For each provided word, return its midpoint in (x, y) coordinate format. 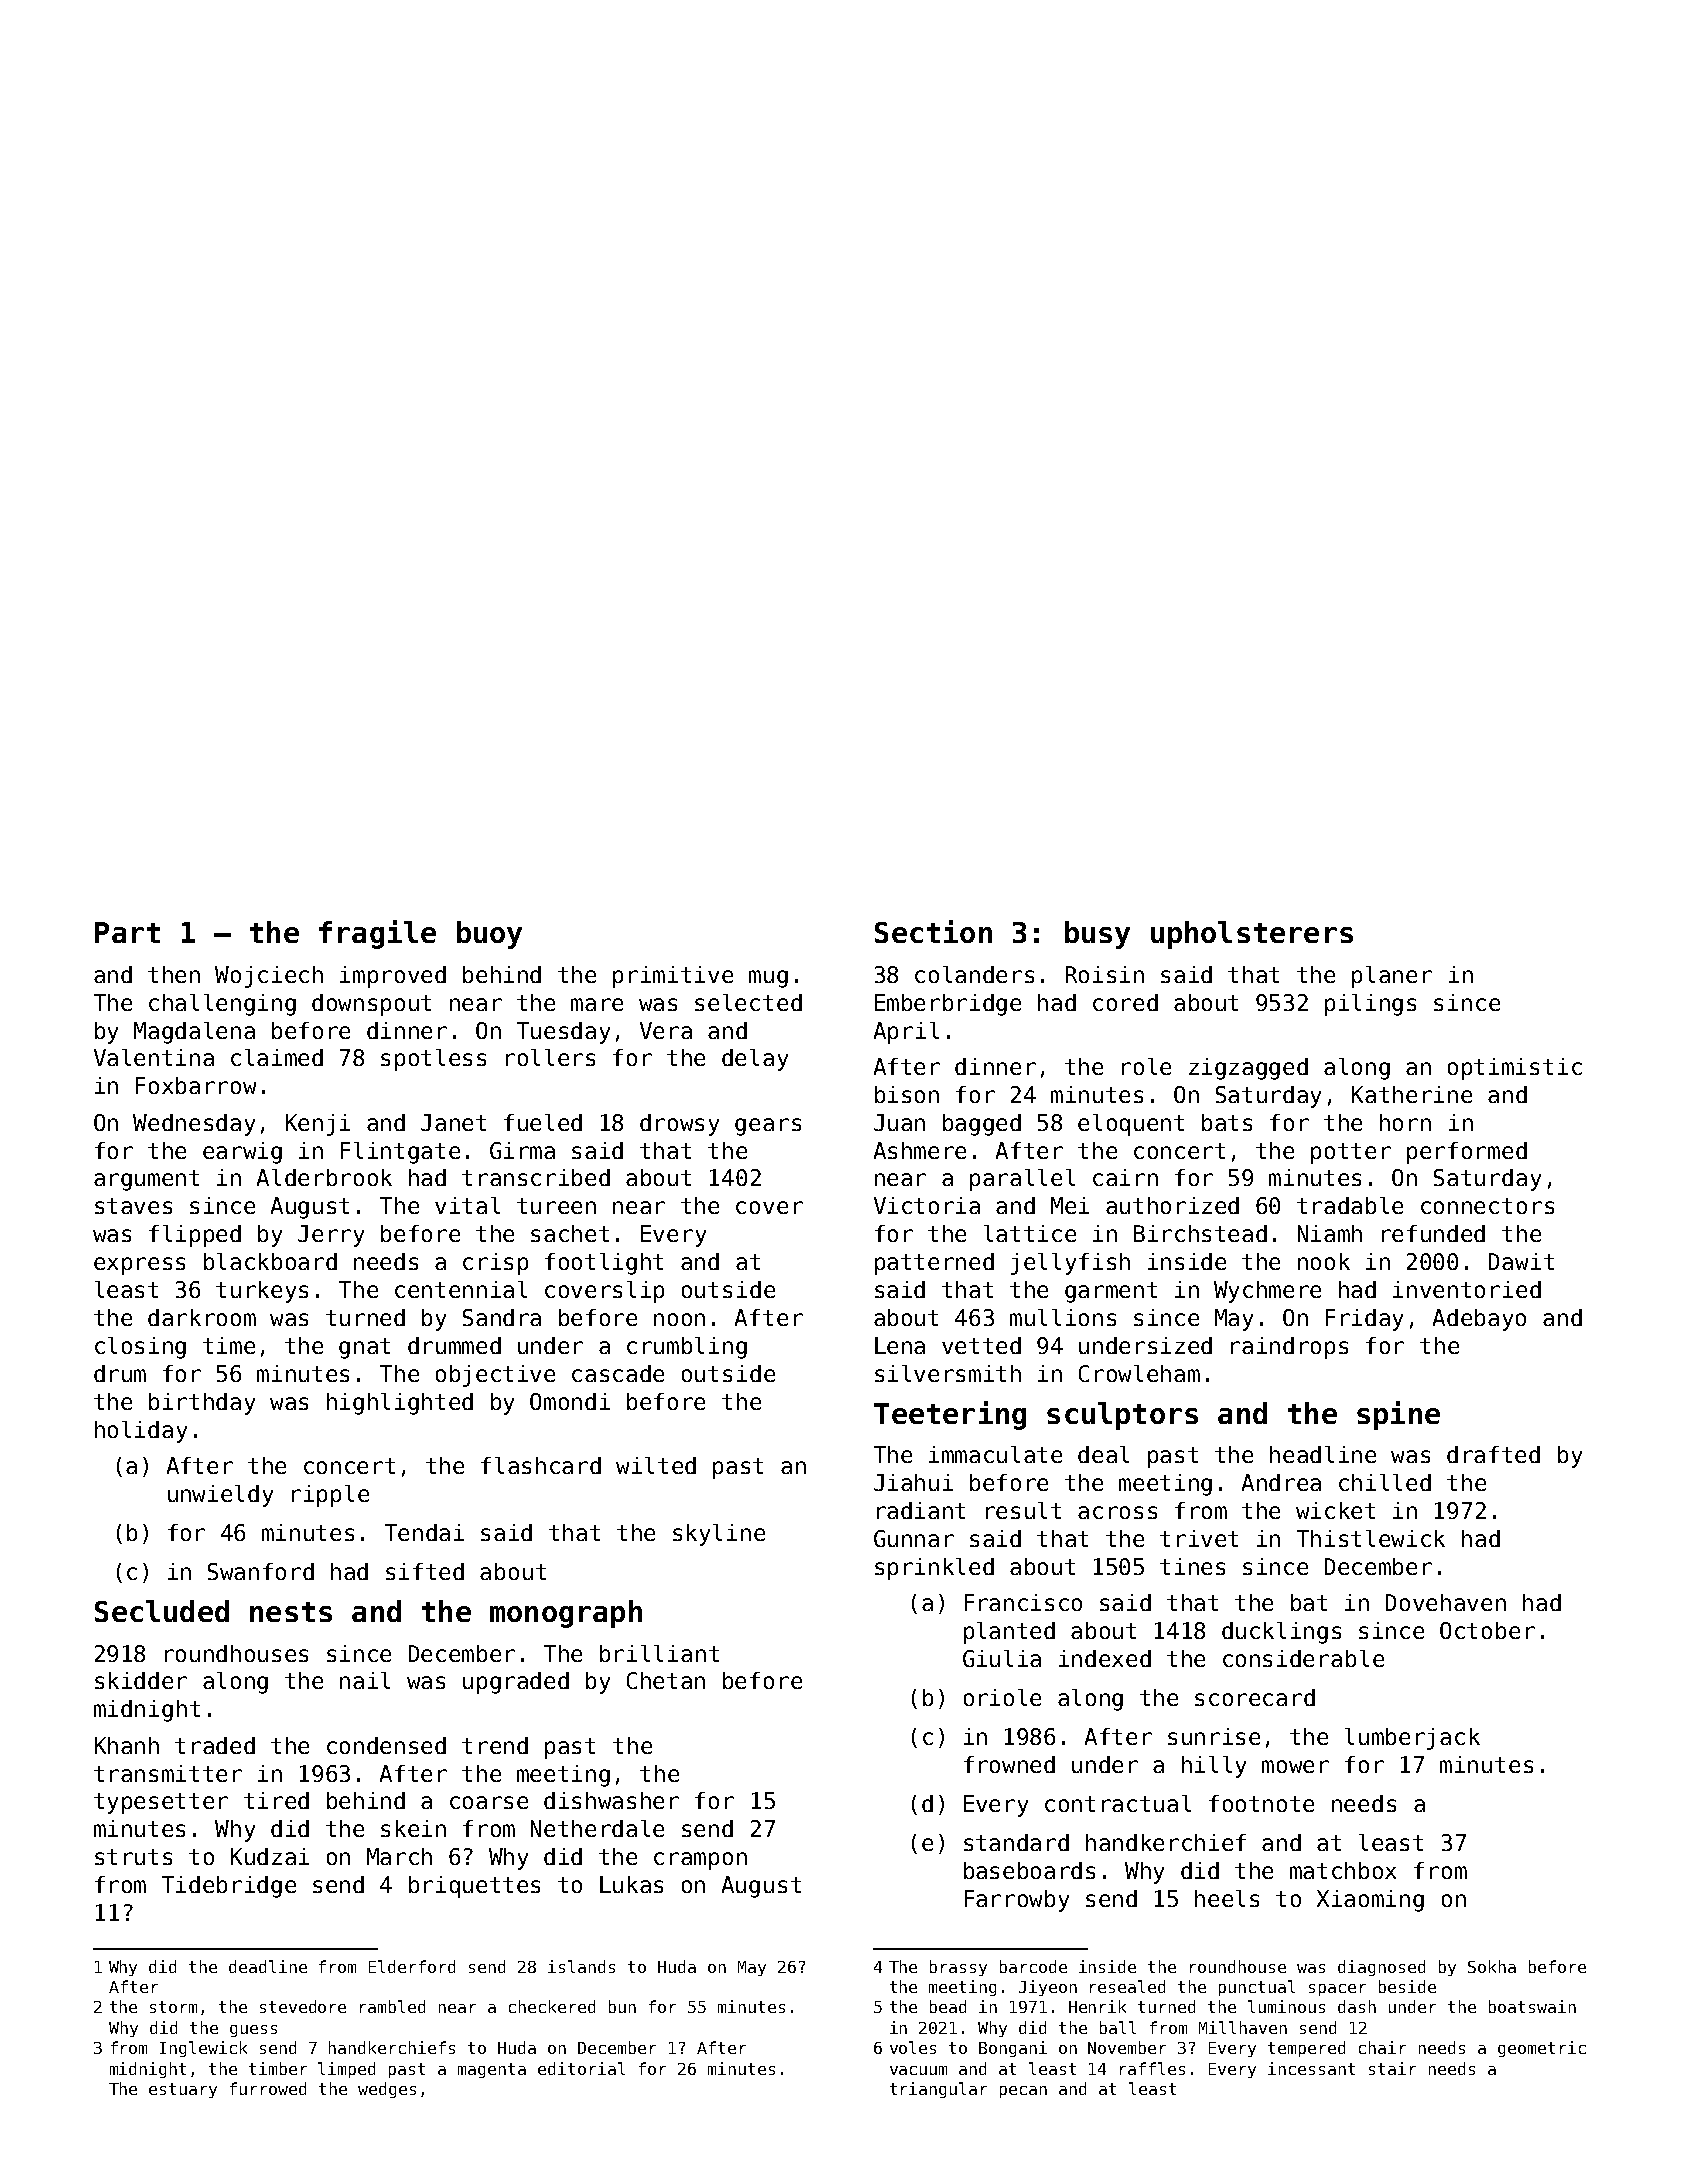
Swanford (261, 1571)
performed (1467, 1153)
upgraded (516, 1683)
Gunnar (914, 1538)
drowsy (679, 1125)
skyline (719, 1535)
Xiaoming (1370, 1901)
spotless (433, 1060)
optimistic (1515, 1069)
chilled (1385, 1482)
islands (581, 1966)
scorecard (1255, 1697)
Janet (453, 1122)
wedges (387, 2090)
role (1146, 1066)
